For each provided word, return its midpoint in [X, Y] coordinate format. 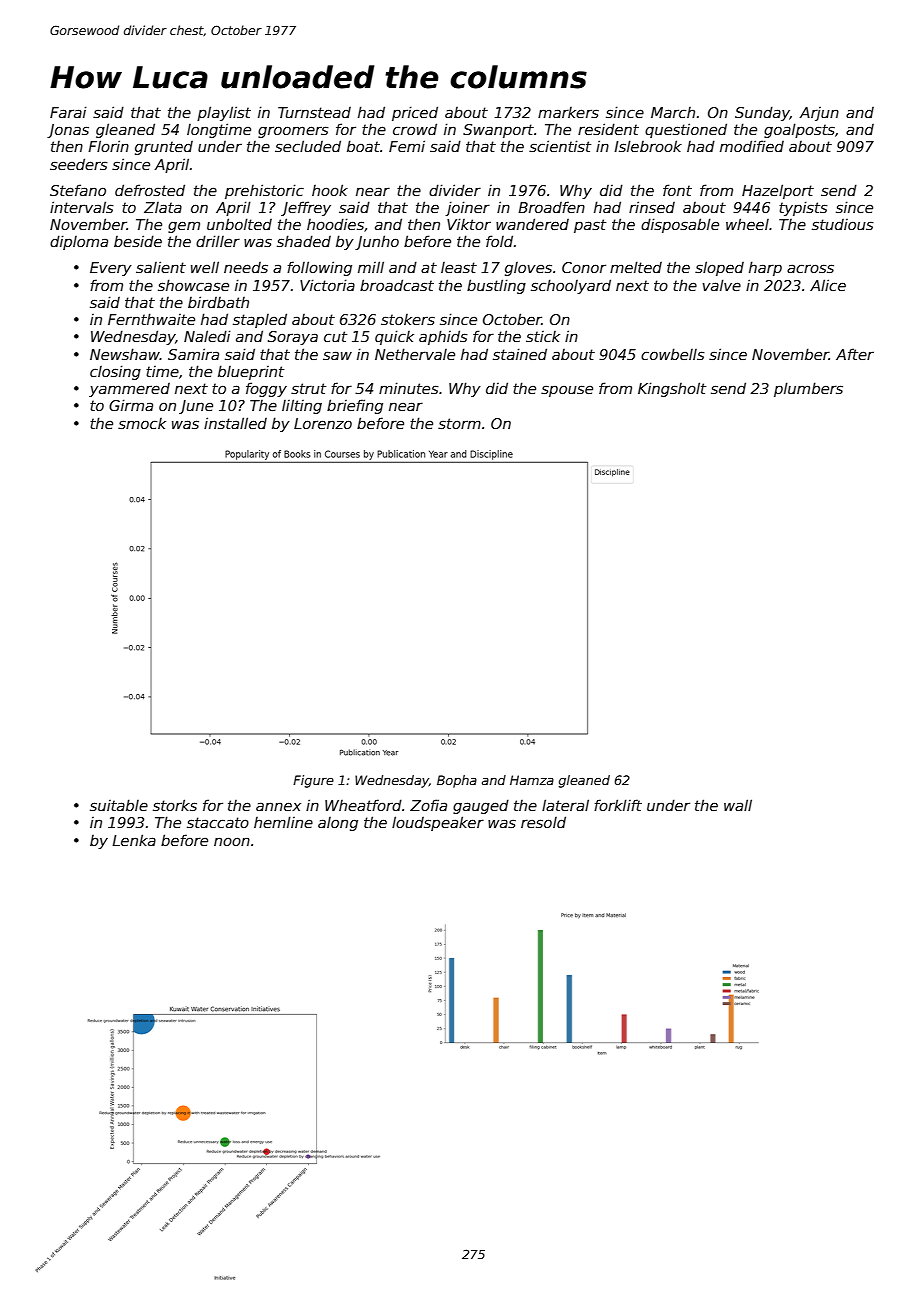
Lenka [134, 840]
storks [175, 805]
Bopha [457, 781]
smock [142, 423]
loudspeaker [438, 823]
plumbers [808, 389]
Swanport [498, 131]
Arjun [819, 114]
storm [459, 423]
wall [738, 805]
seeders [79, 164]
